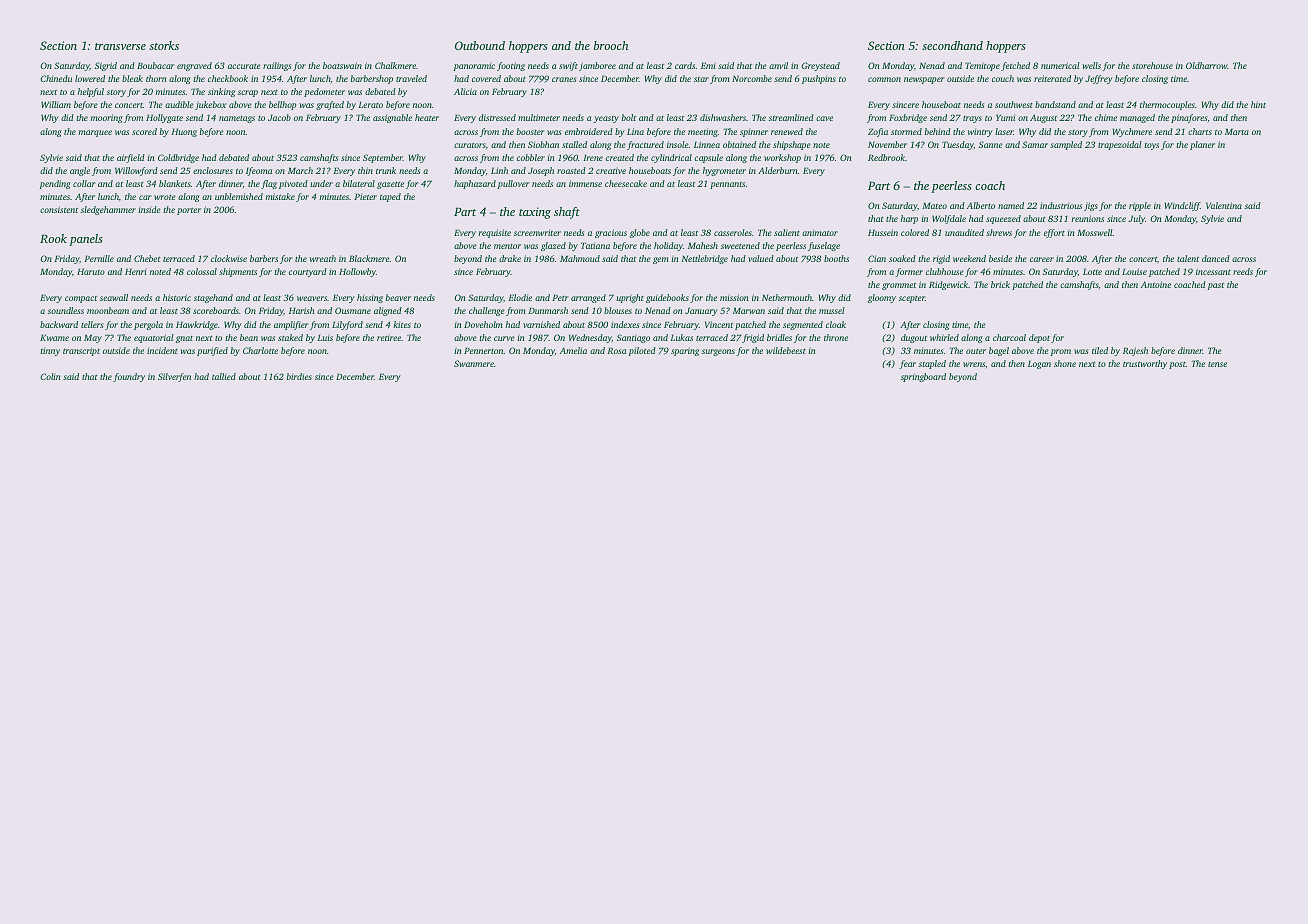 The image size is (1308, 924). What do you see at coordinates (703, 245) in the page?
I see `Mahesh` at bounding box center [703, 245].
